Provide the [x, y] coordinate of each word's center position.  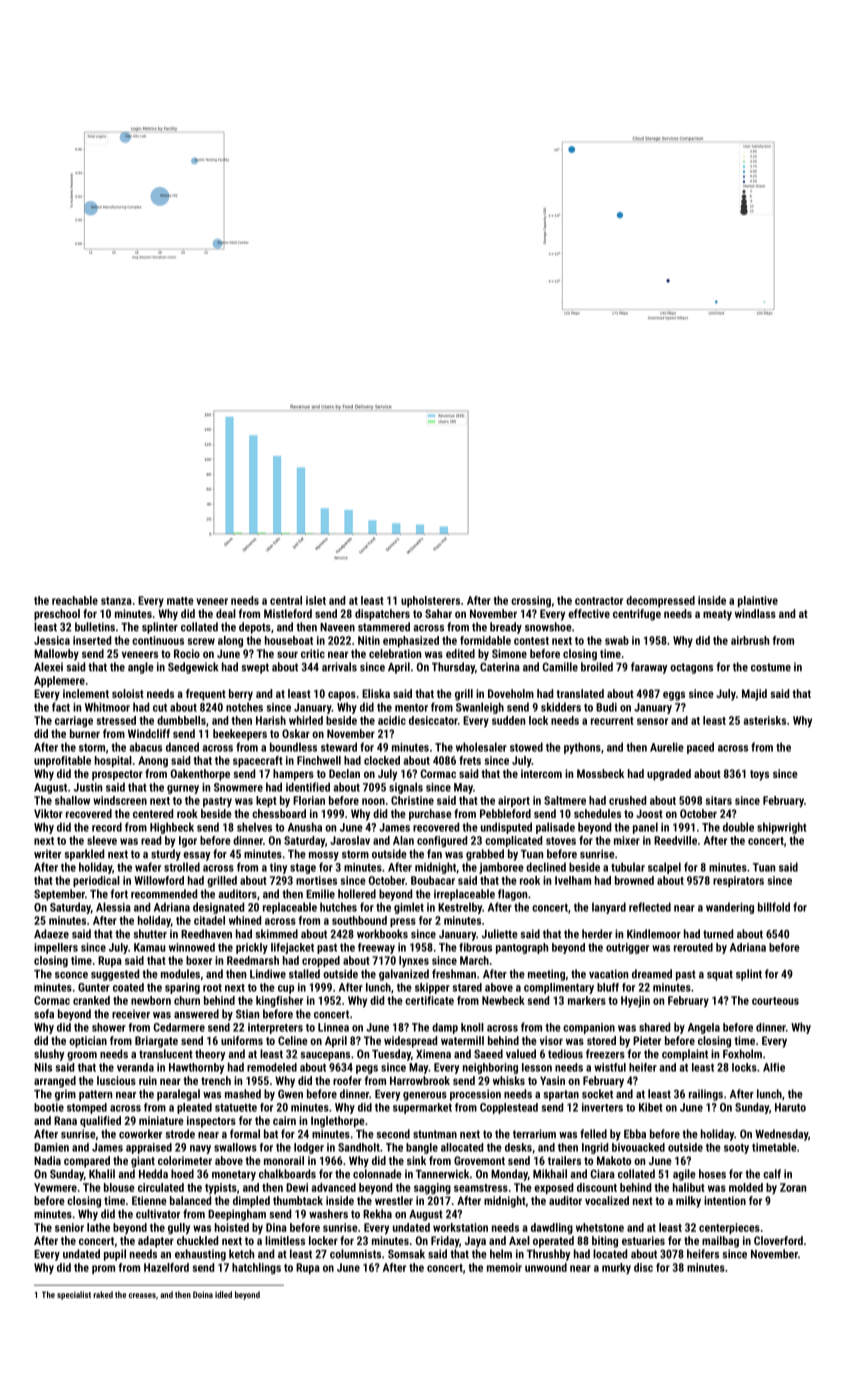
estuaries [643, 1240]
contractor [599, 601]
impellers [56, 948]
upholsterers [430, 601]
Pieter [647, 1040]
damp [445, 1028]
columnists [355, 1254]
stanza [116, 601]
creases [142, 1295]
